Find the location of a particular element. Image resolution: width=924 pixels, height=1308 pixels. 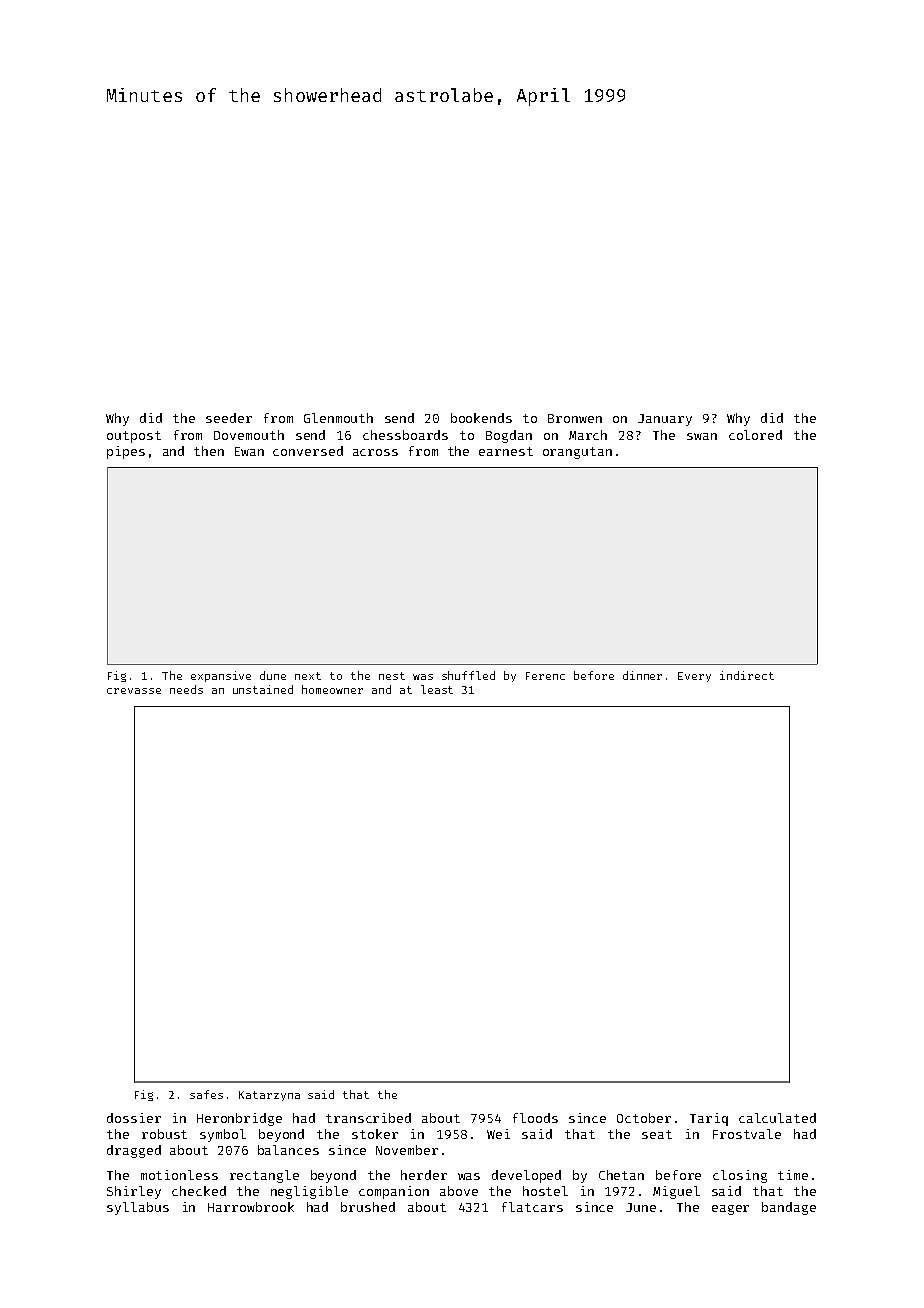

Every is located at coordinates (694, 677).
